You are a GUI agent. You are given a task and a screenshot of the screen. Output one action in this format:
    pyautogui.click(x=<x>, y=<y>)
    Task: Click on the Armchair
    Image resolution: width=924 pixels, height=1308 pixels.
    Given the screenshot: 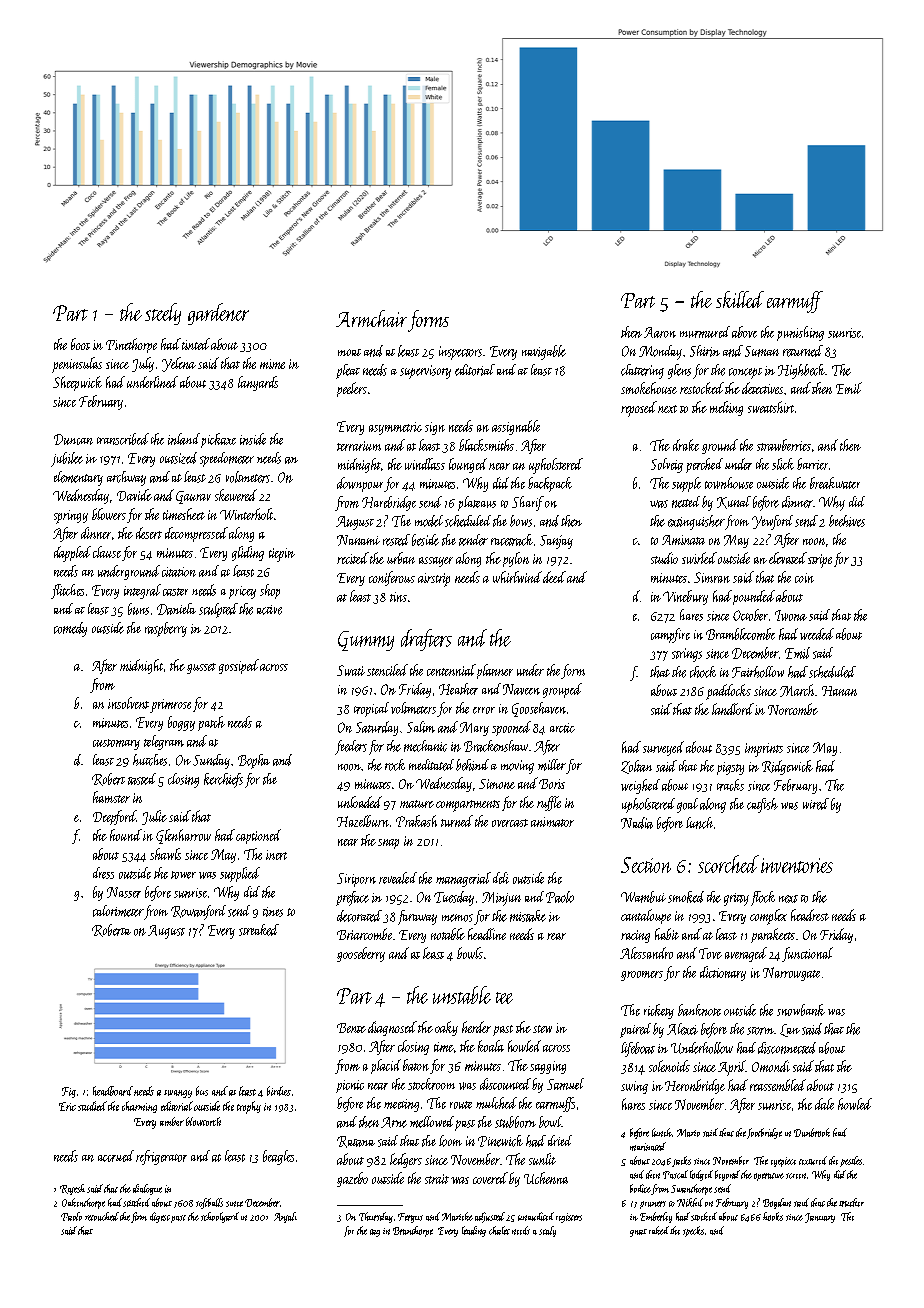 What is the action you would take?
    pyautogui.click(x=371, y=318)
